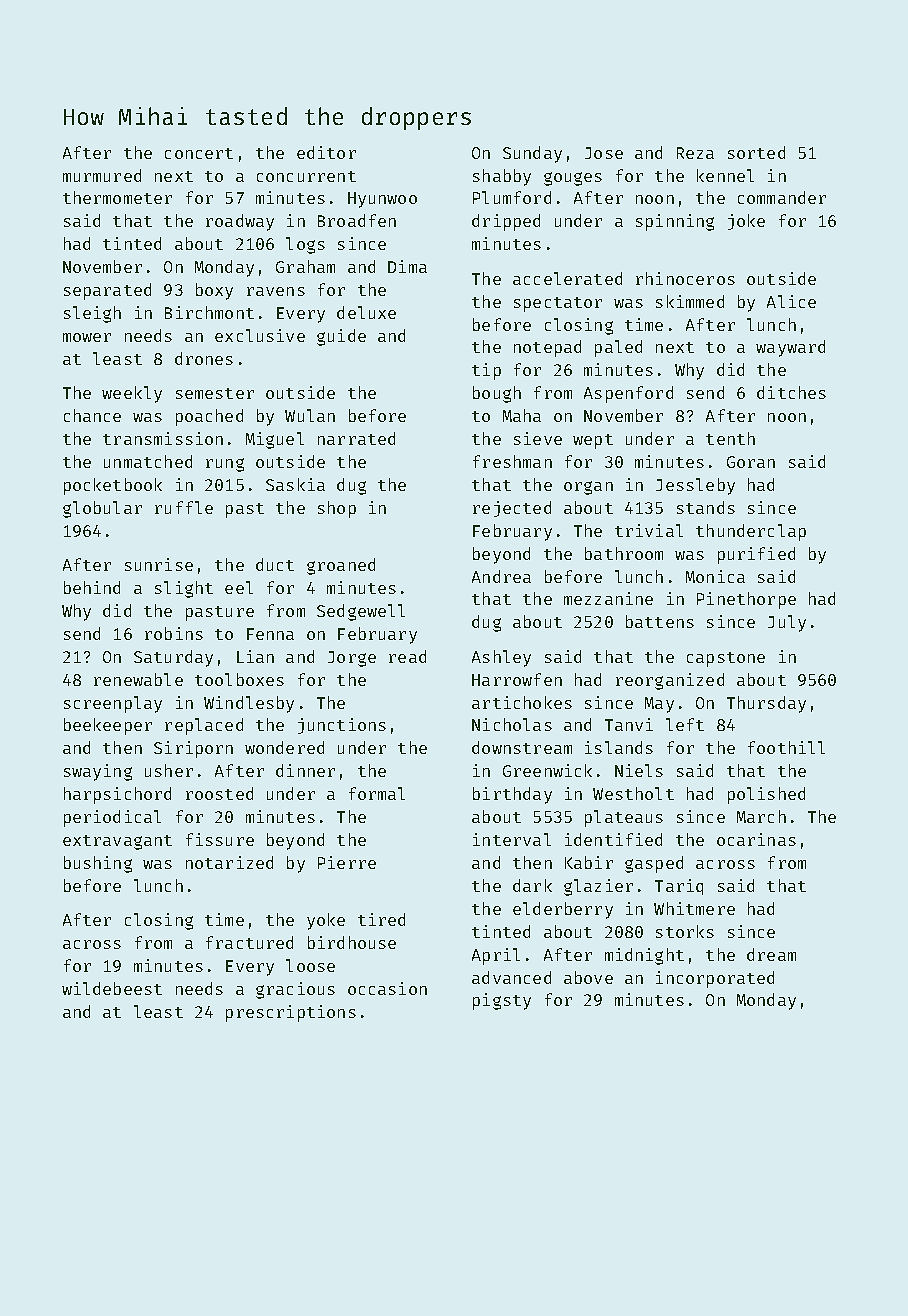 The width and height of the screenshot is (908, 1316). Describe the element at coordinates (112, 988) in the screenshot. I see `wildebeest` at that location.
